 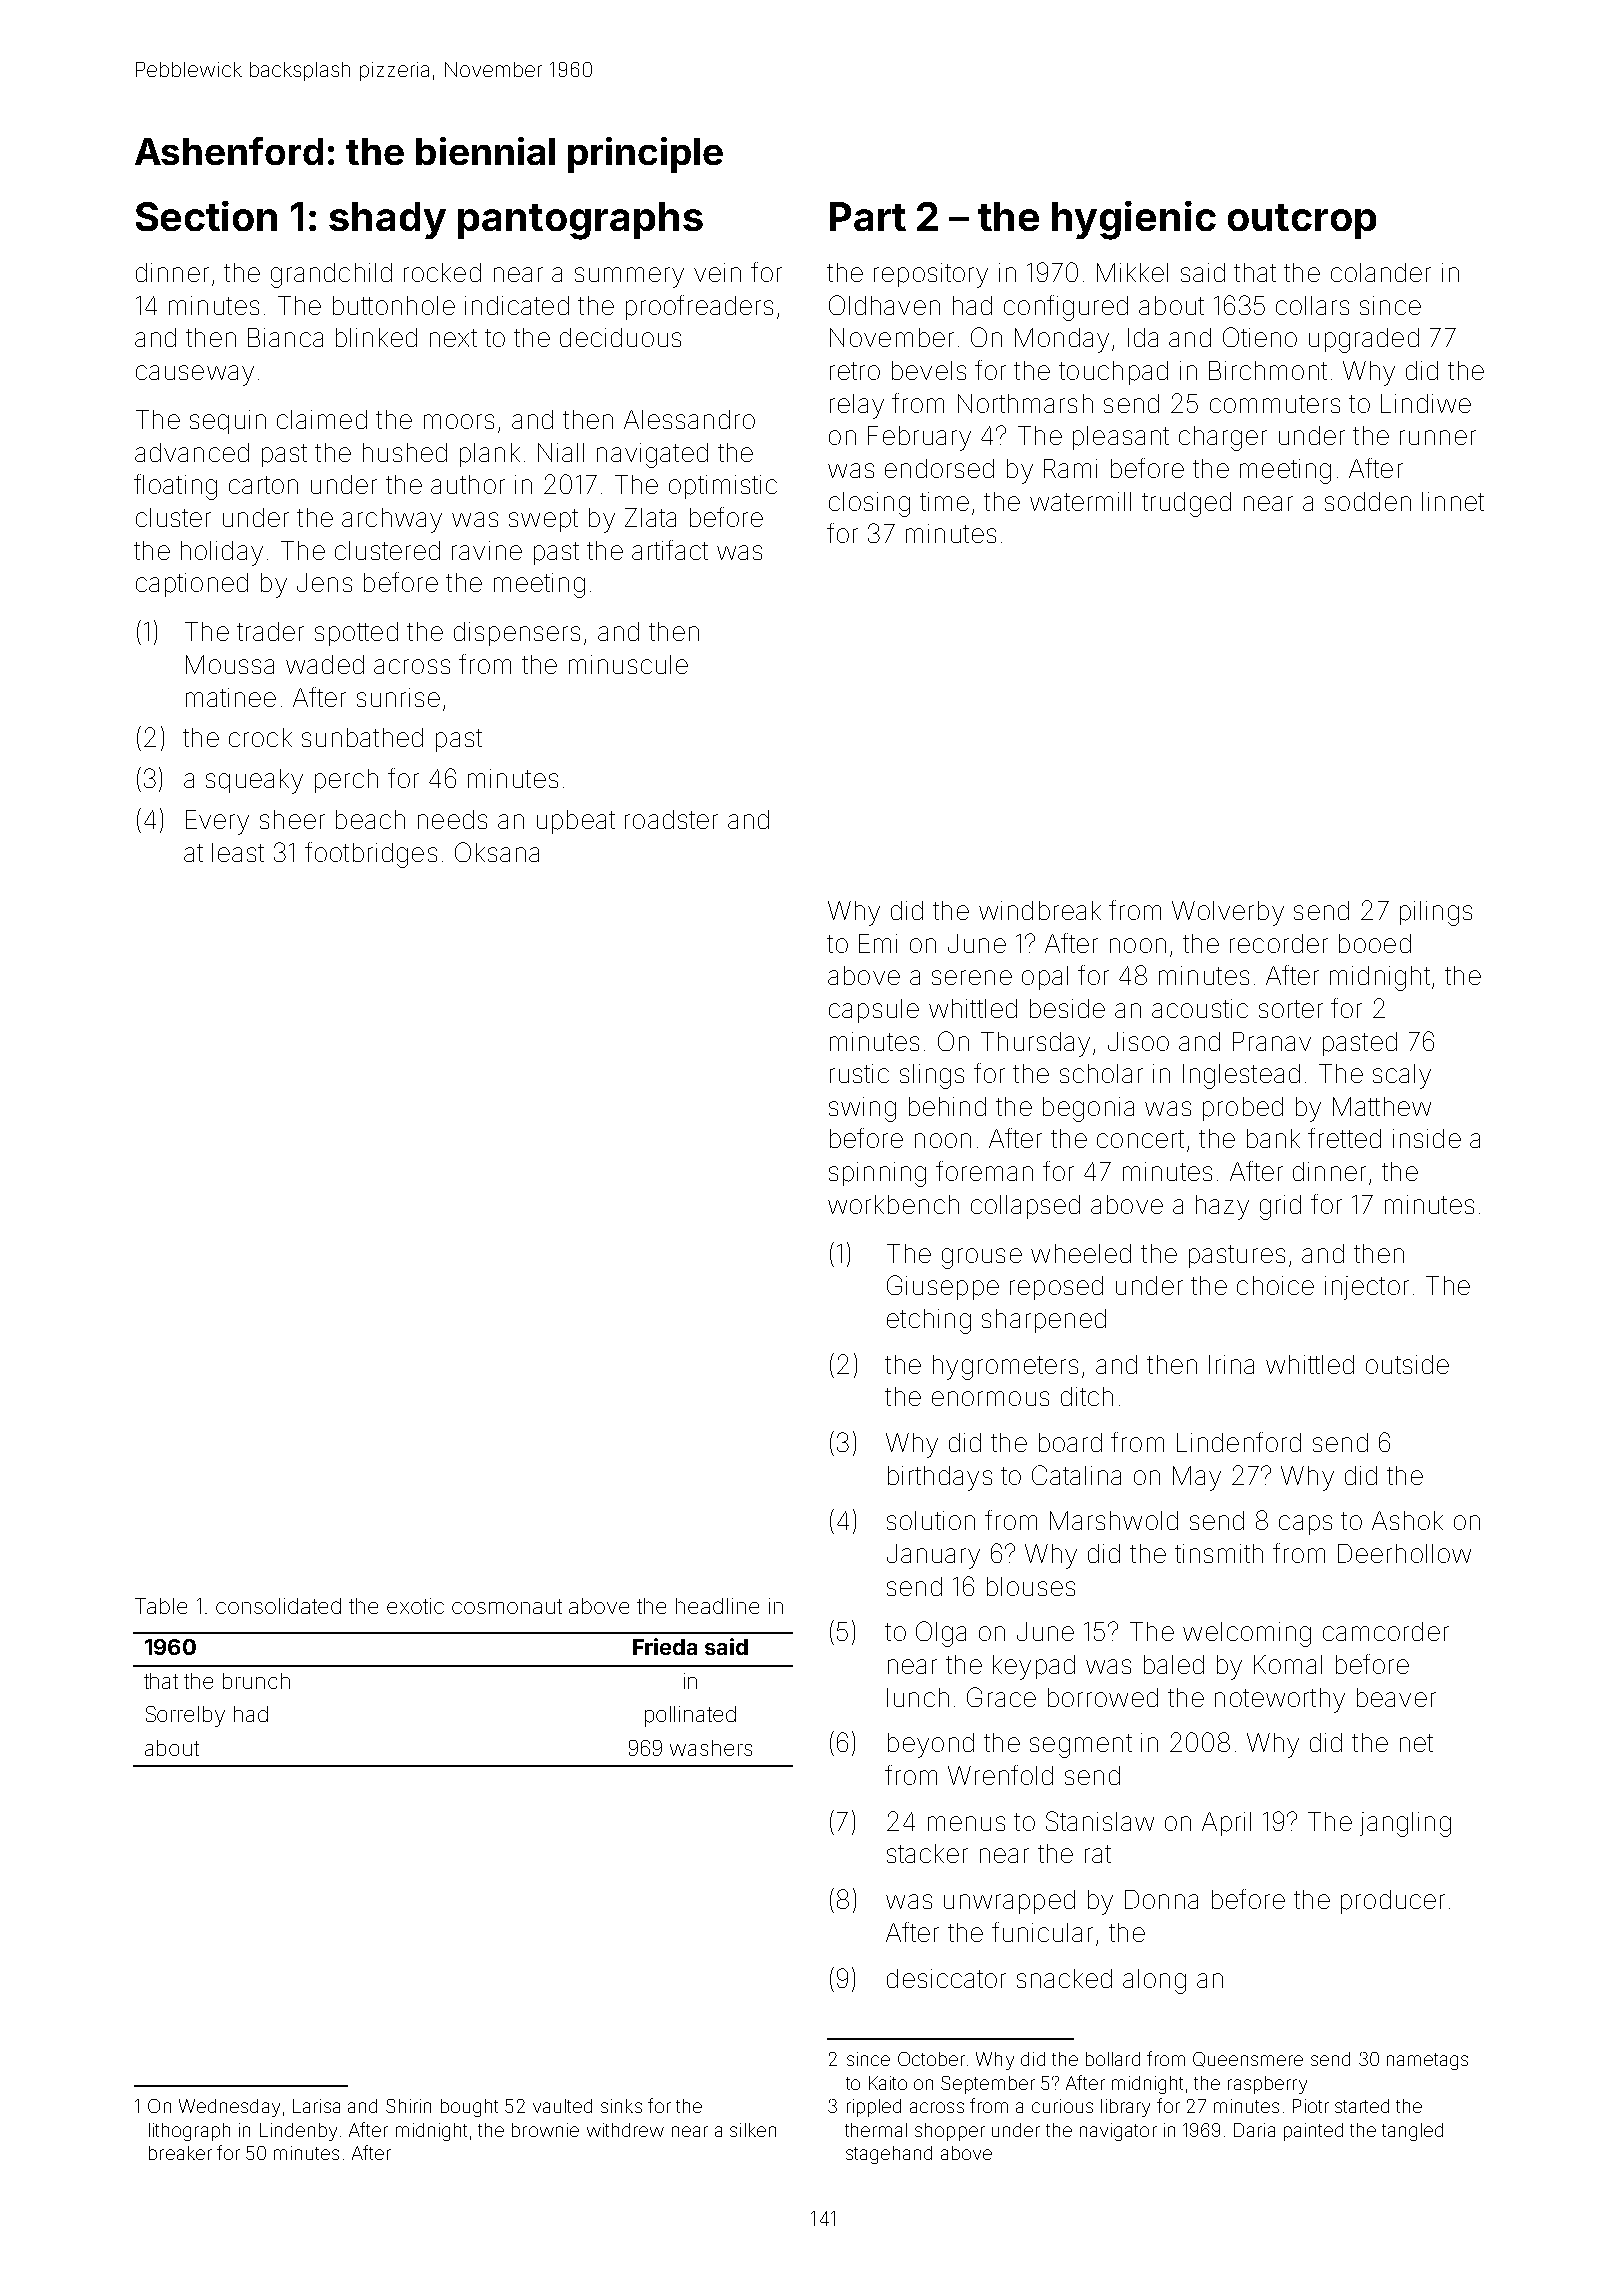 I want to click on Wolverby, so click(x=1228, y=913).
